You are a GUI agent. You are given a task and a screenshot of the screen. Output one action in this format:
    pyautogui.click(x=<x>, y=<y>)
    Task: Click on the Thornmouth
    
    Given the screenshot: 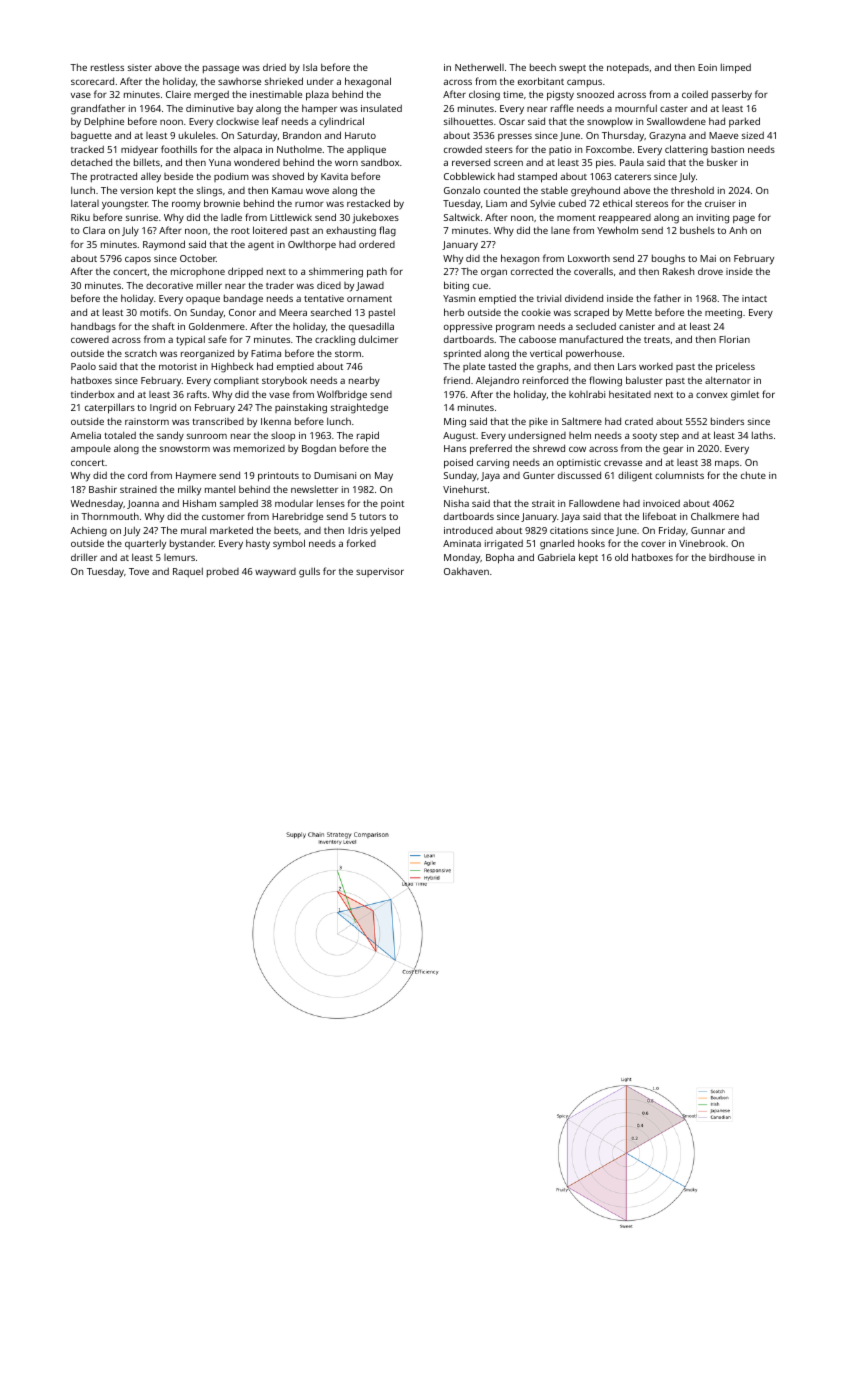 What is the action you would take?
    pyautogui.click(x=110, y=516)
